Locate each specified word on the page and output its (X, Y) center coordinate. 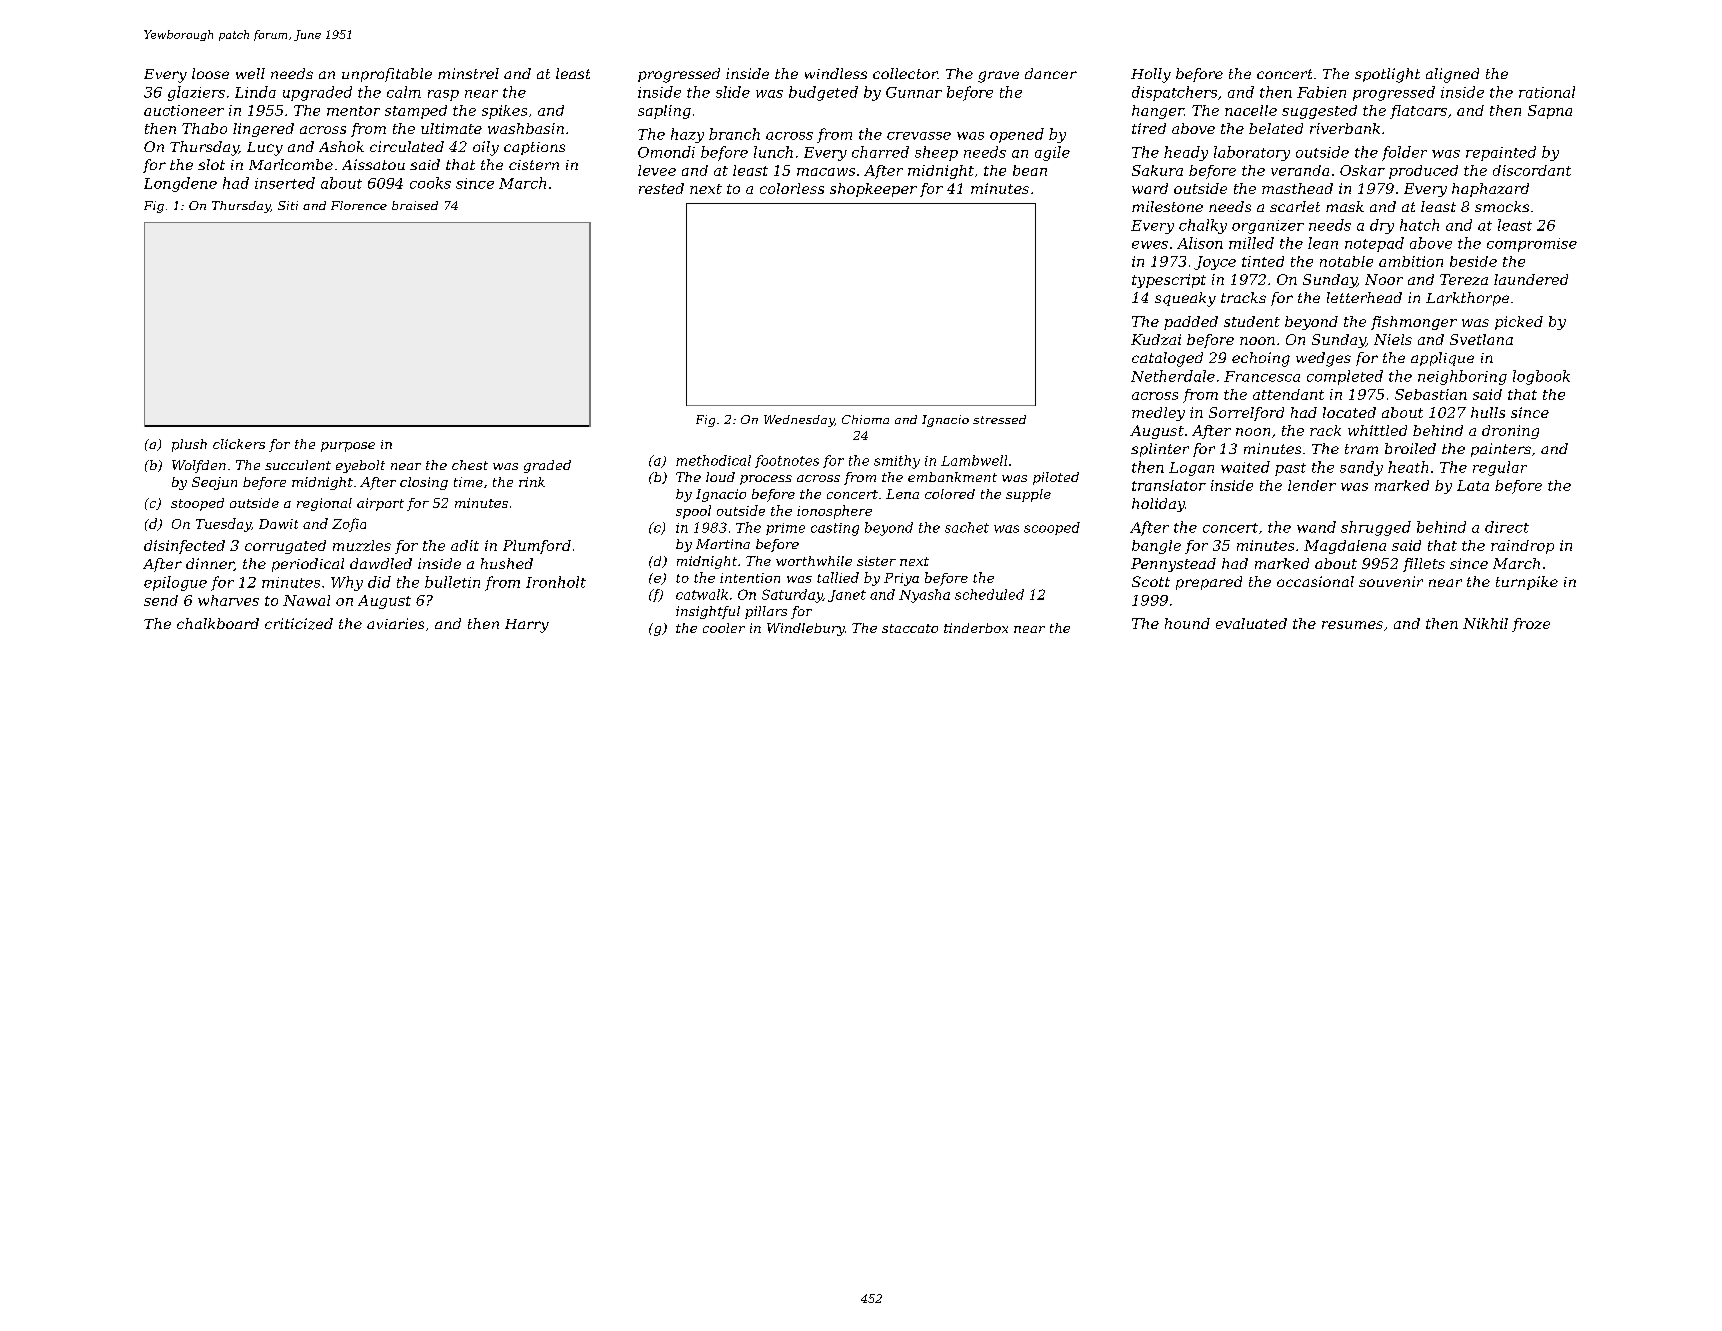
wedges (1323, 359)
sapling (664, 112)
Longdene (180, 184)
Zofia (349, 525)
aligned (1452, 75)
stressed (999, 419)
